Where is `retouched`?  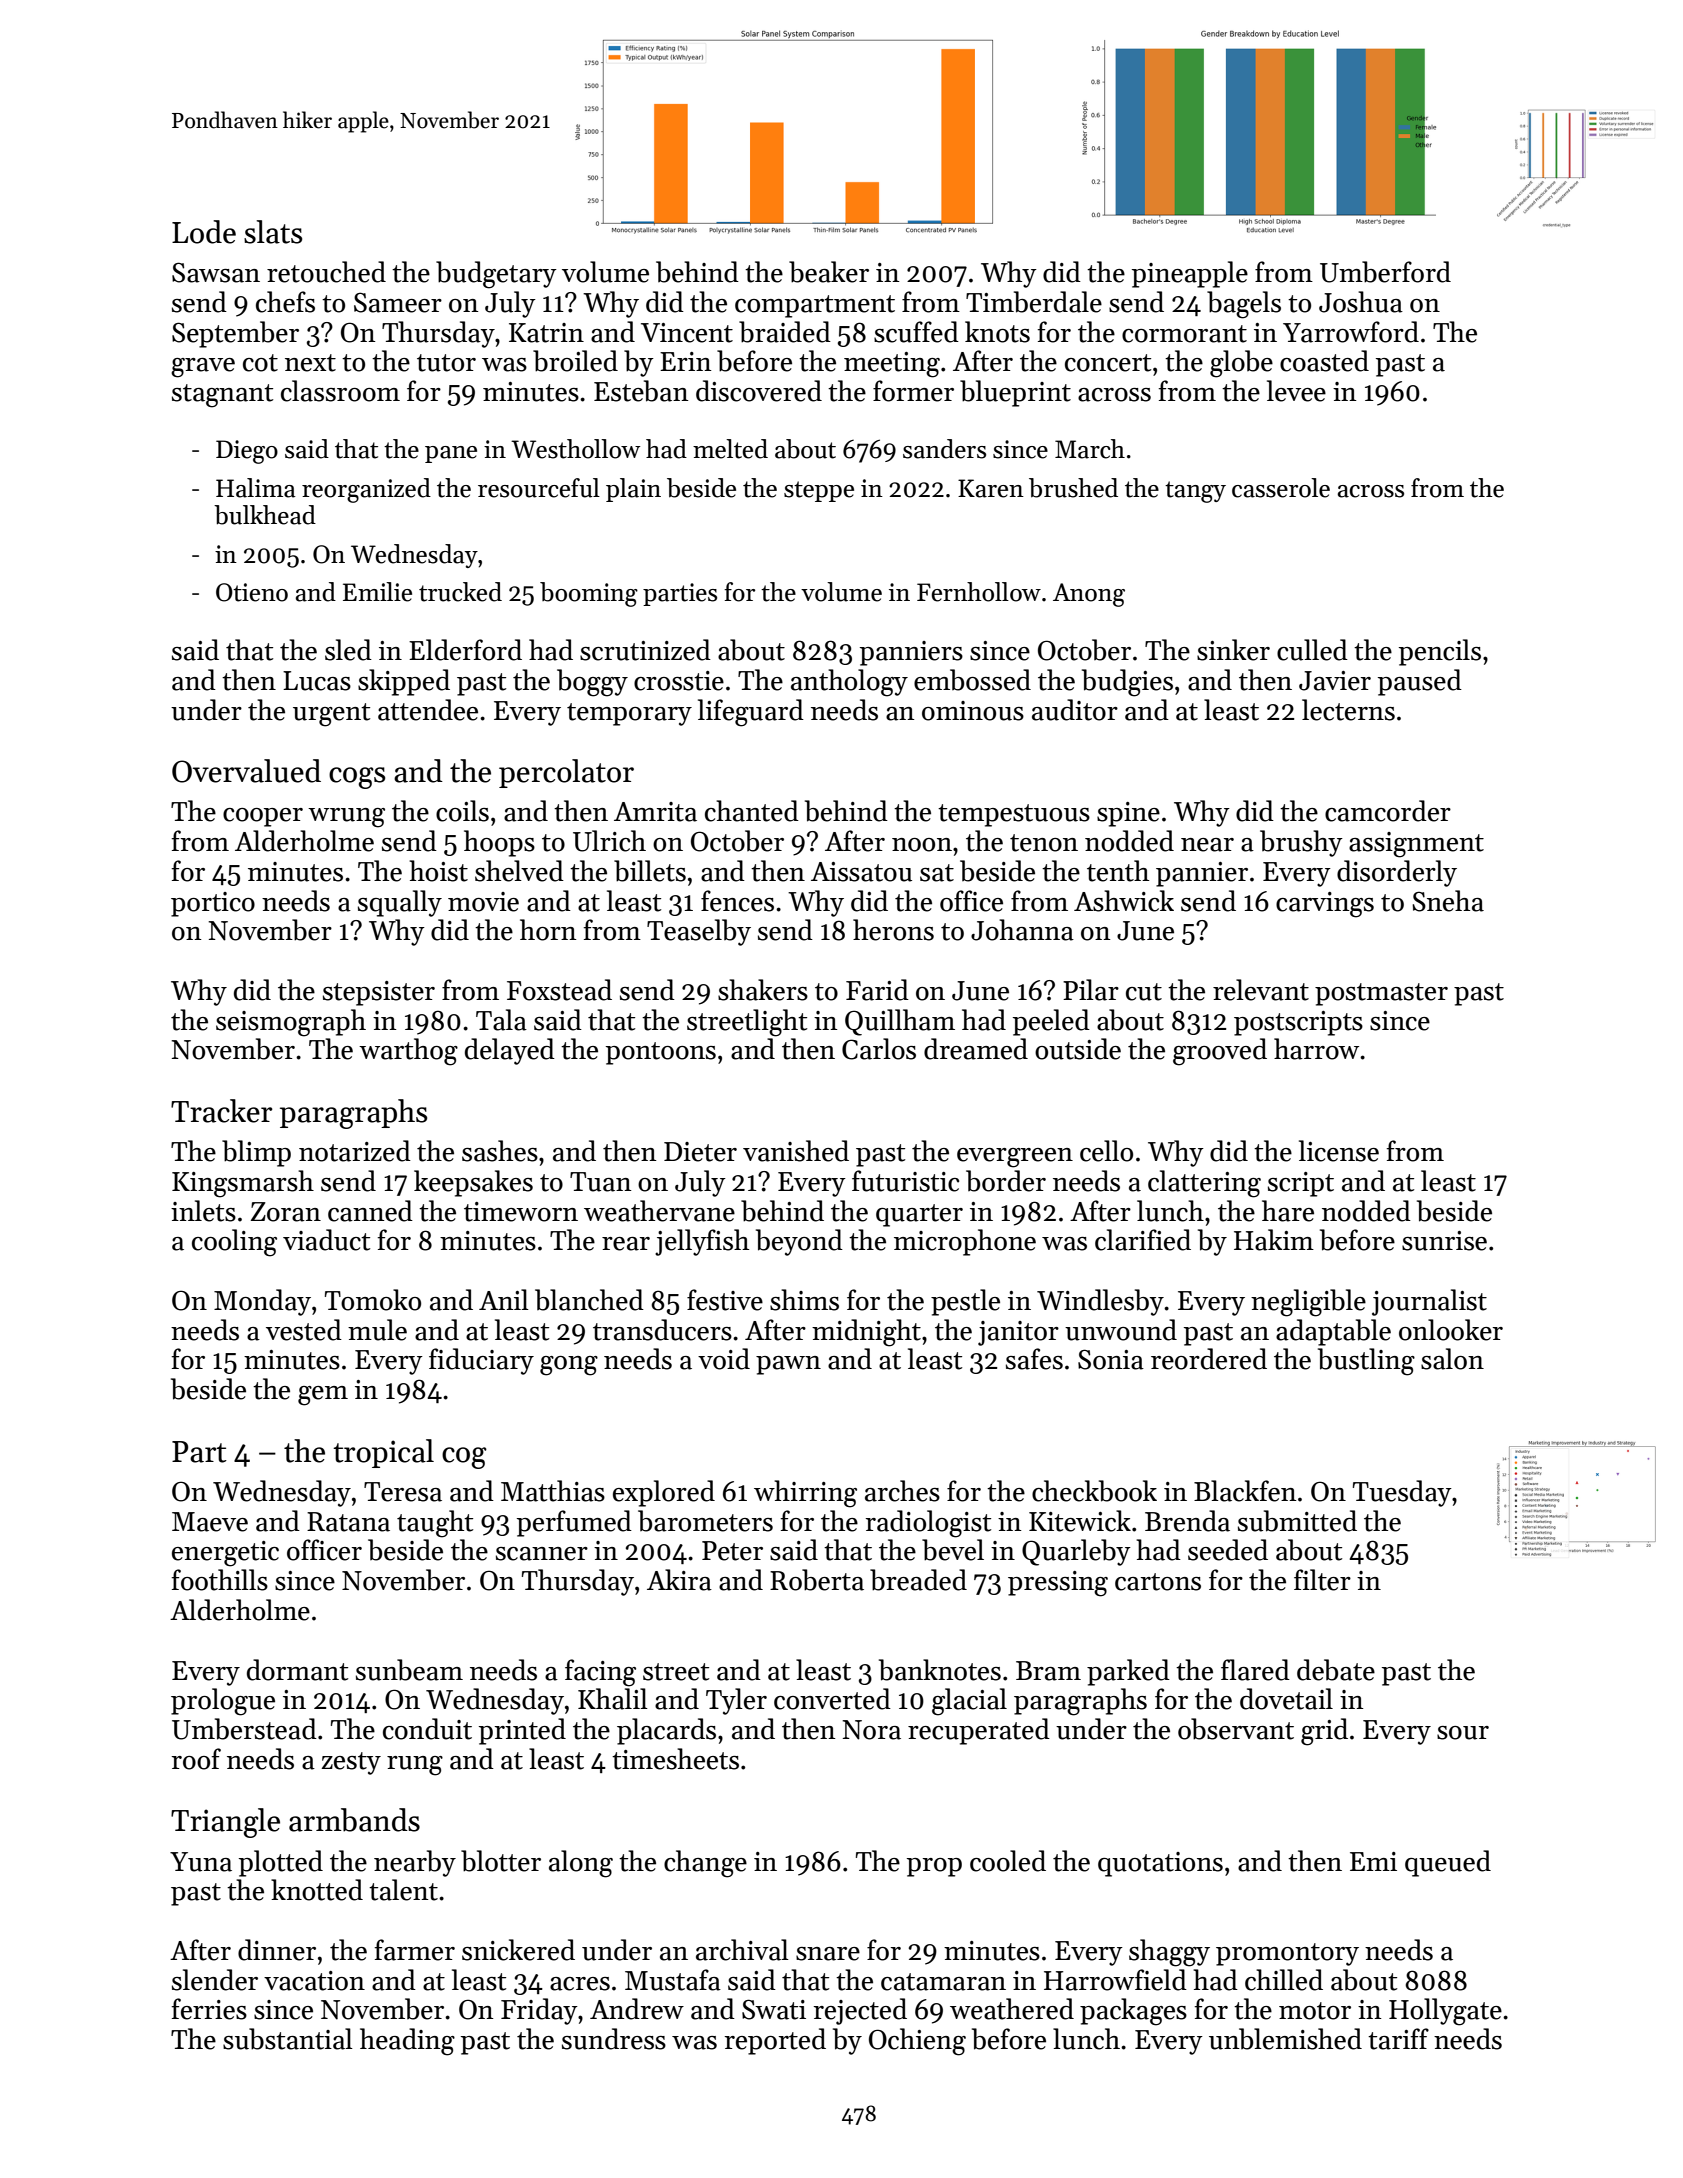
retouched is located at coordinates (326, 272).
